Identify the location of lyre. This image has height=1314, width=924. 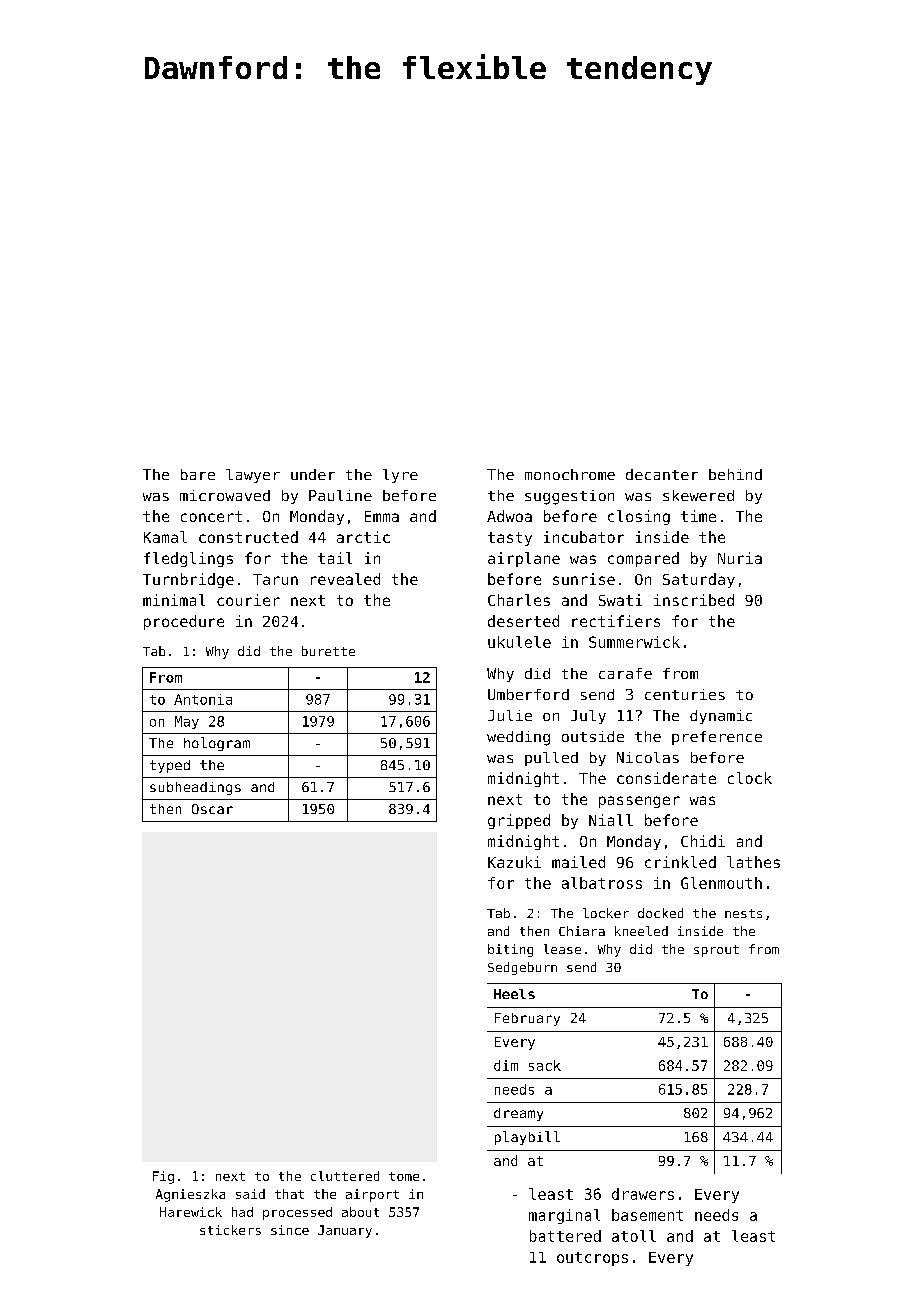
(400, 476).
